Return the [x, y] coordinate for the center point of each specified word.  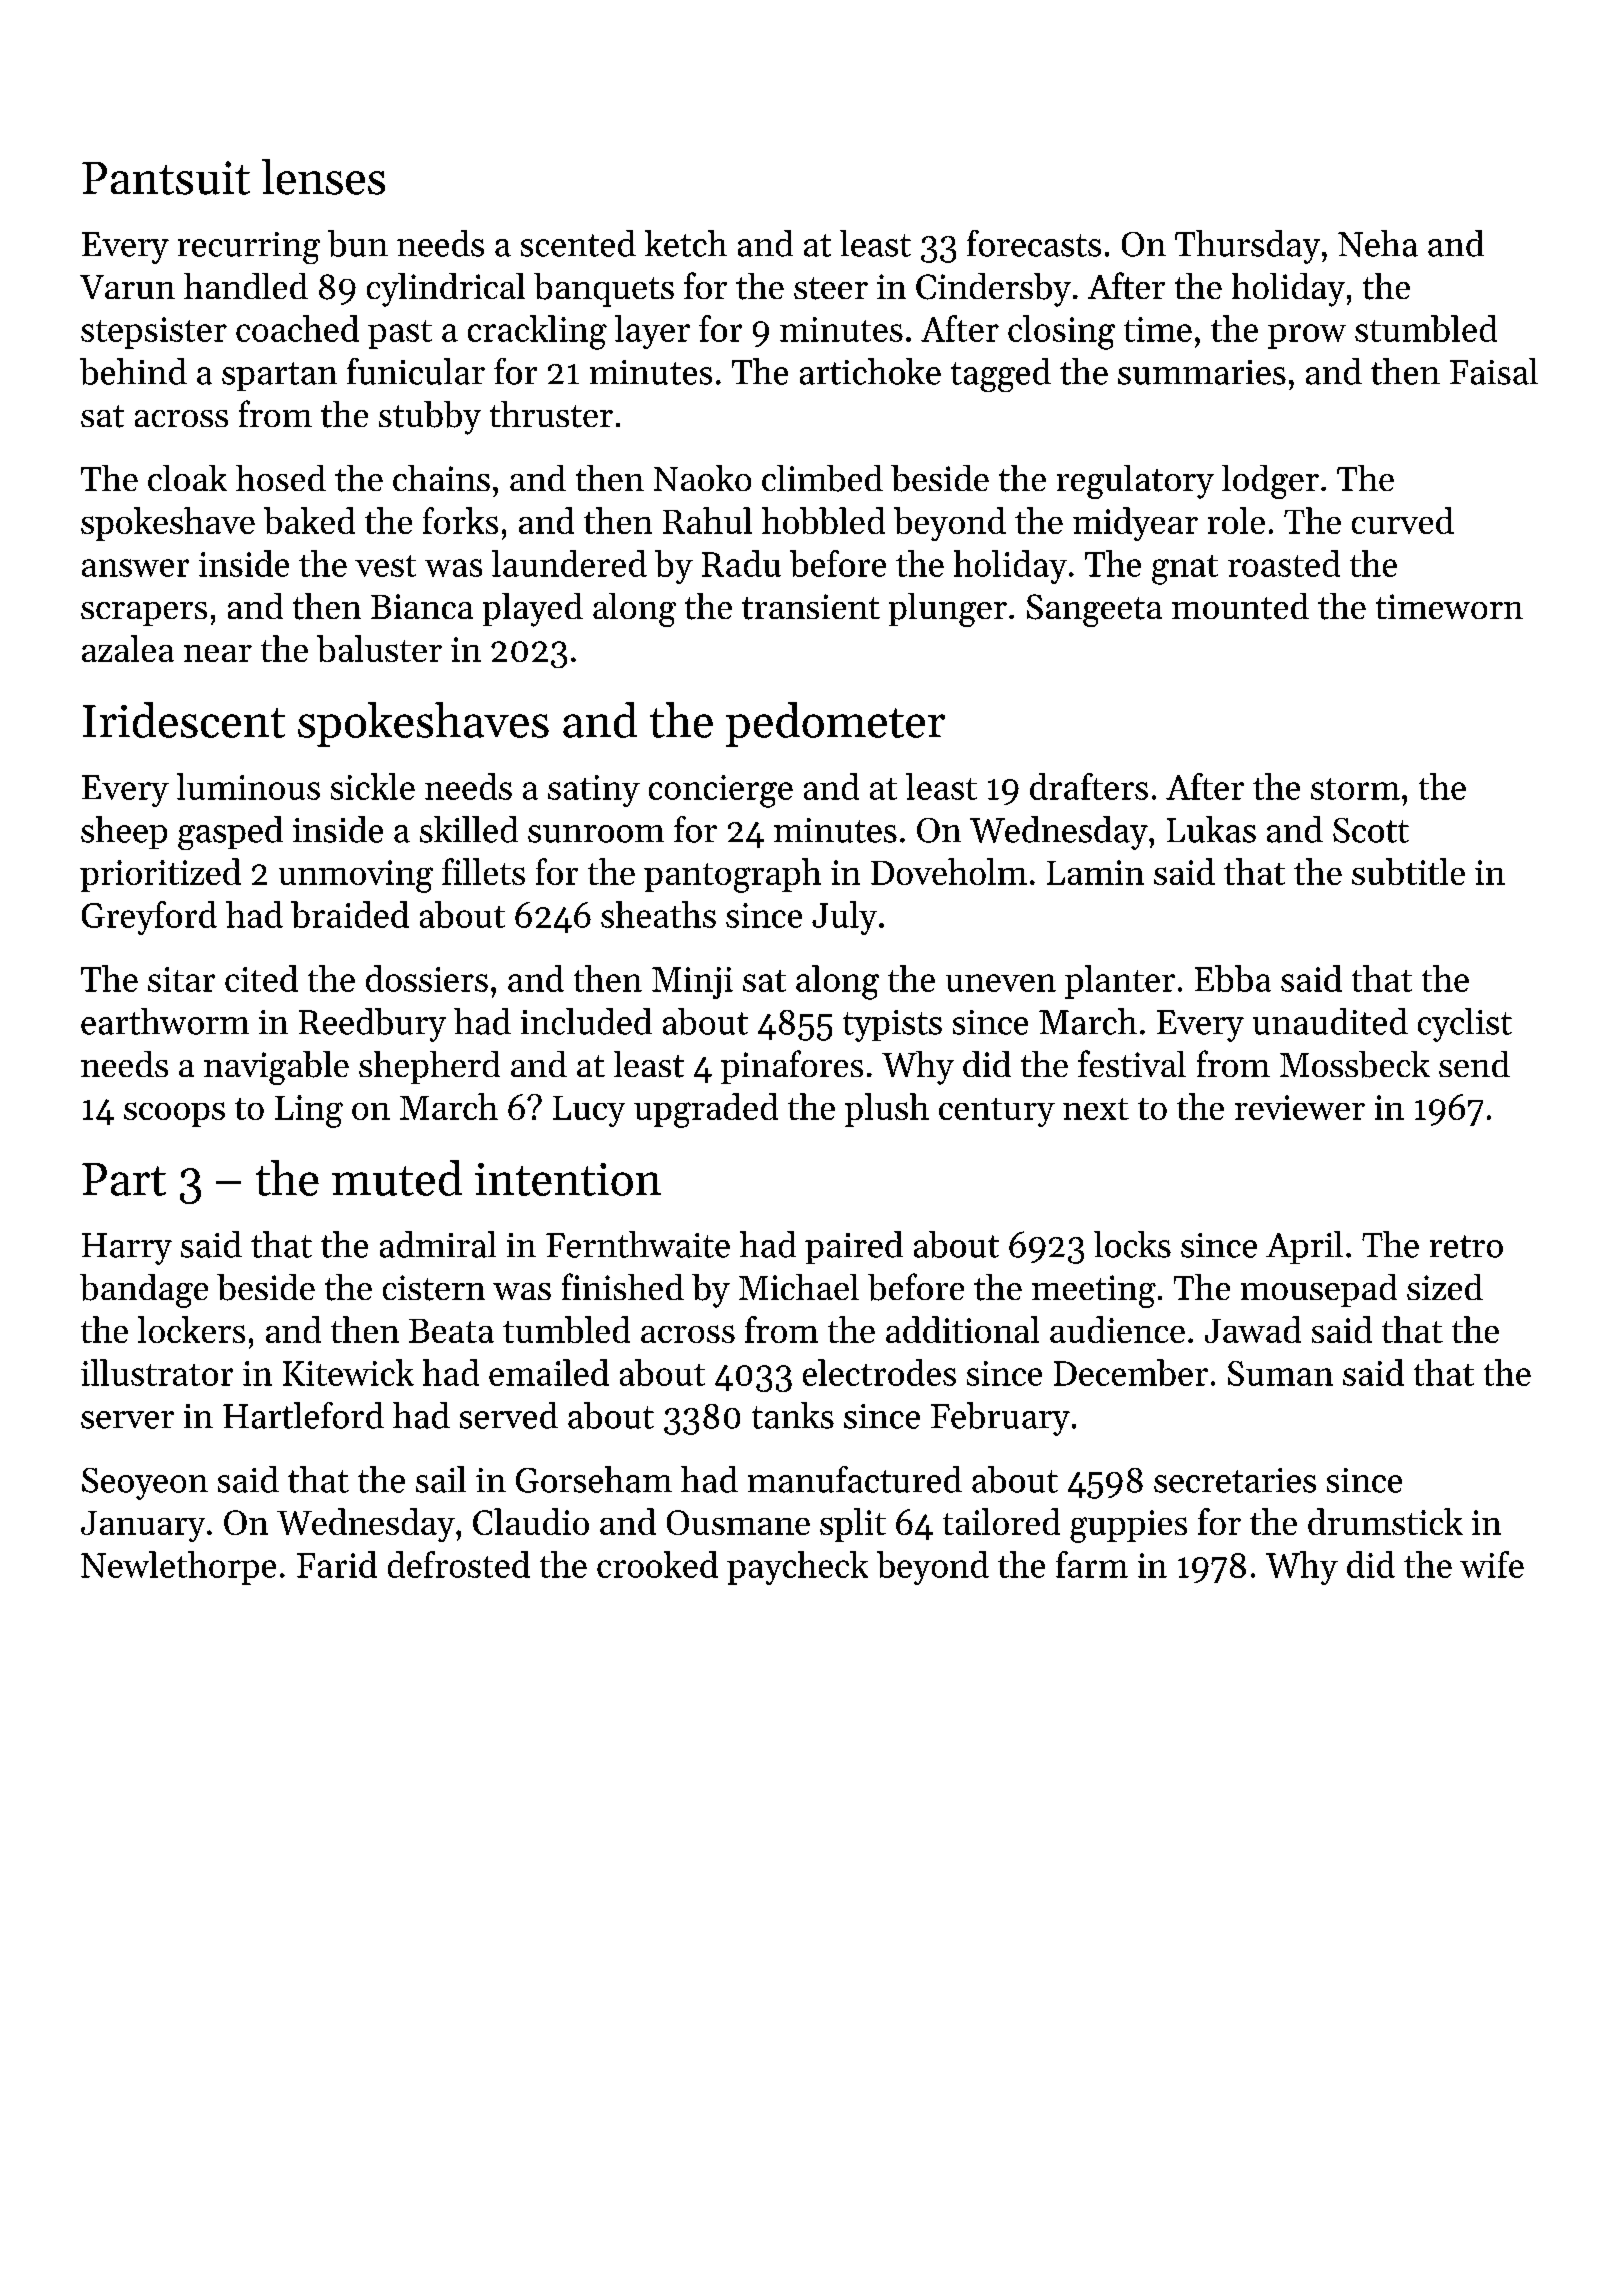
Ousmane [738, 1522]
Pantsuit [166, 178]
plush [887, 1110]
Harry [127, 1249]
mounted [1240, 606]
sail [441, 1479]
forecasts [1034, 243]
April [1304, 1247]
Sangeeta [1094, 610]
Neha [1378, 243]
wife [1492, 1564]
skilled [469, 829]
